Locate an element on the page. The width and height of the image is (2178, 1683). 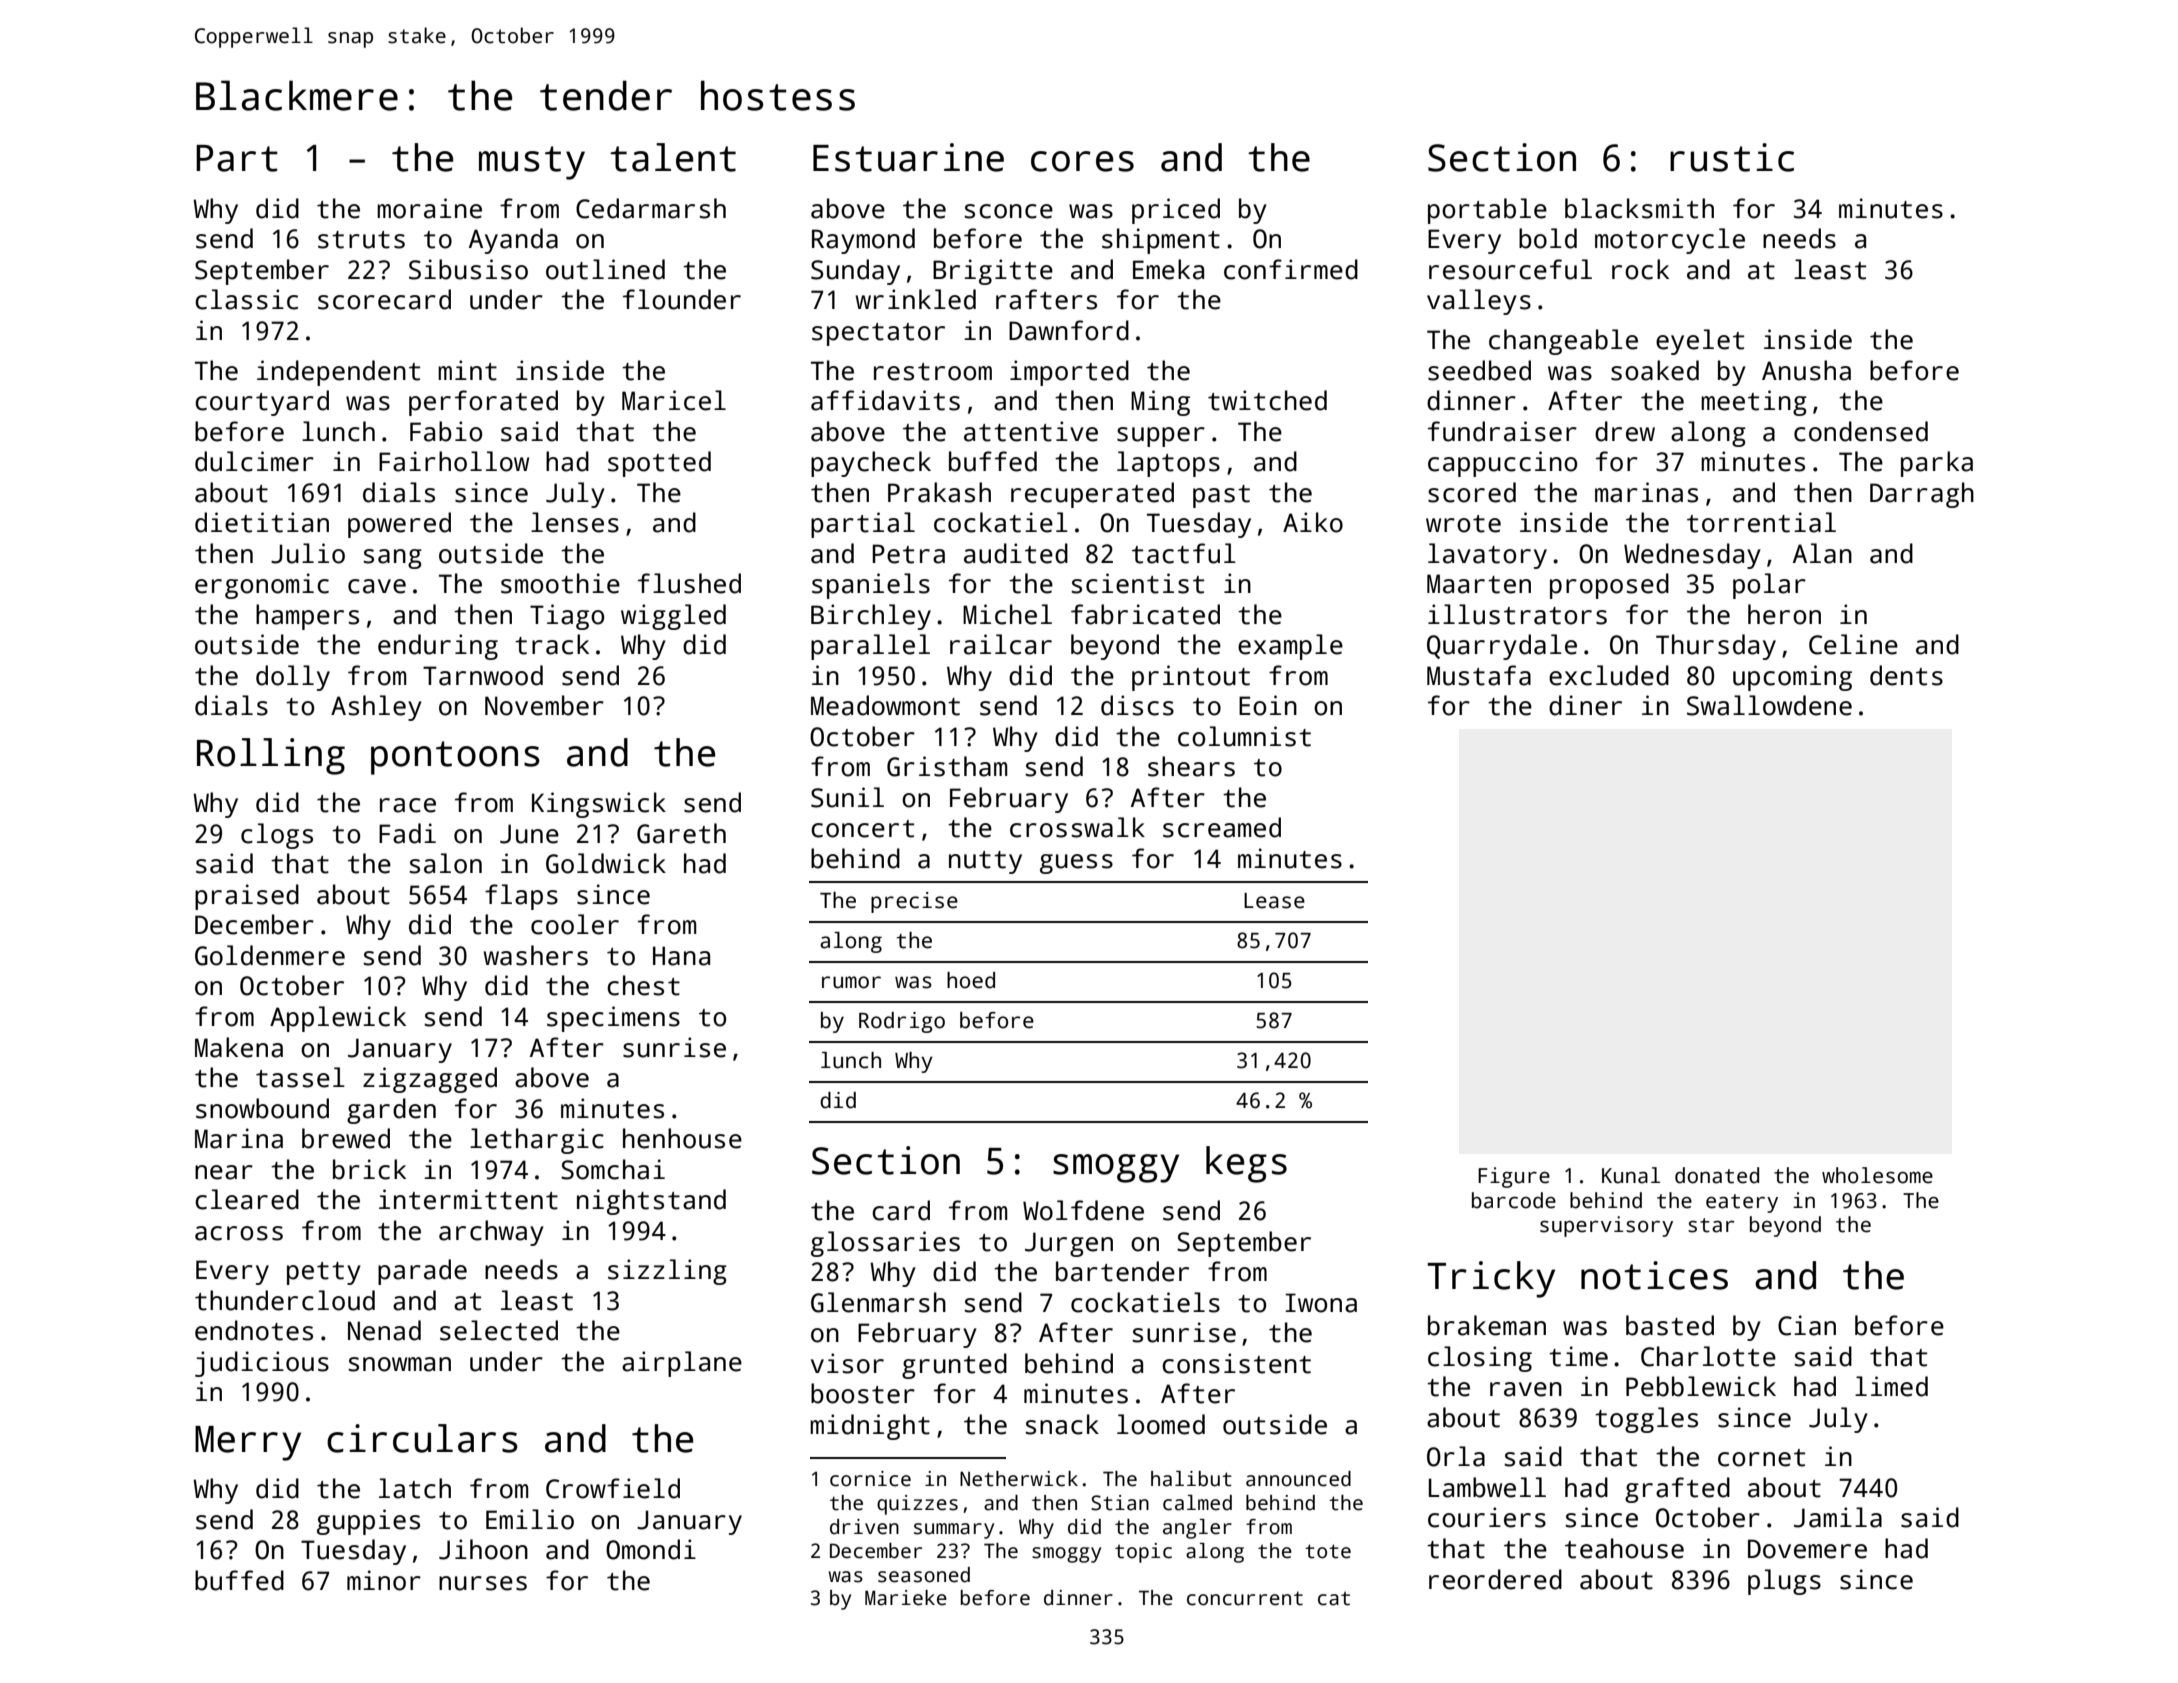
Swallowdene is located at coordinates (1769, 705).
